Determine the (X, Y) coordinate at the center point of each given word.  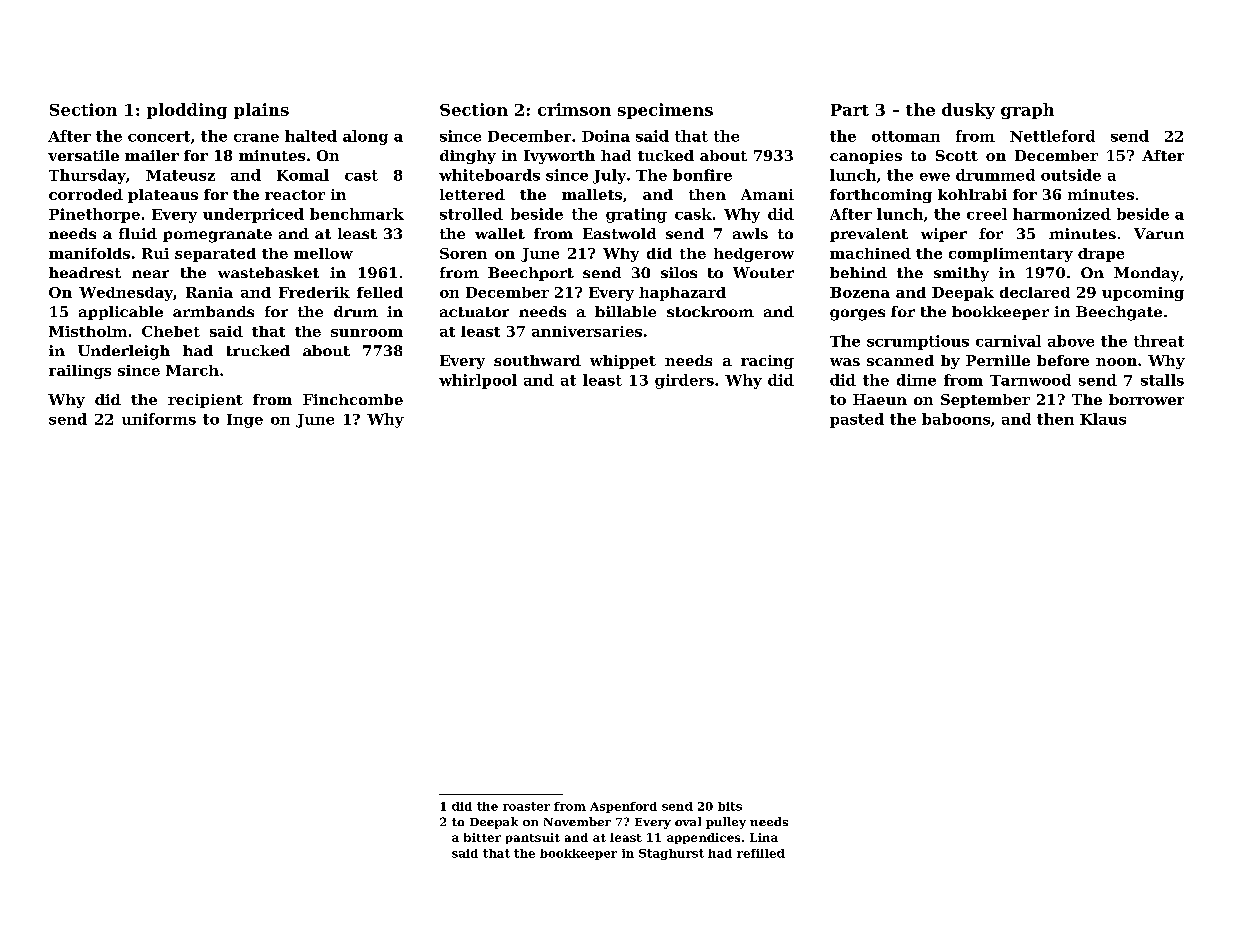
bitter (482, 837)
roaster (526, 806)
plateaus (163, 196)
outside (1071, 175)
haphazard (682, 294)
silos (679, 272)
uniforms (159, 419)
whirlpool (478, 381)
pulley (726, 823)
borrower (1146, 399)
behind (858, 272)
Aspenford (623, 807)
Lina (764, 837)
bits (730, 806)
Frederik (314, 292)
